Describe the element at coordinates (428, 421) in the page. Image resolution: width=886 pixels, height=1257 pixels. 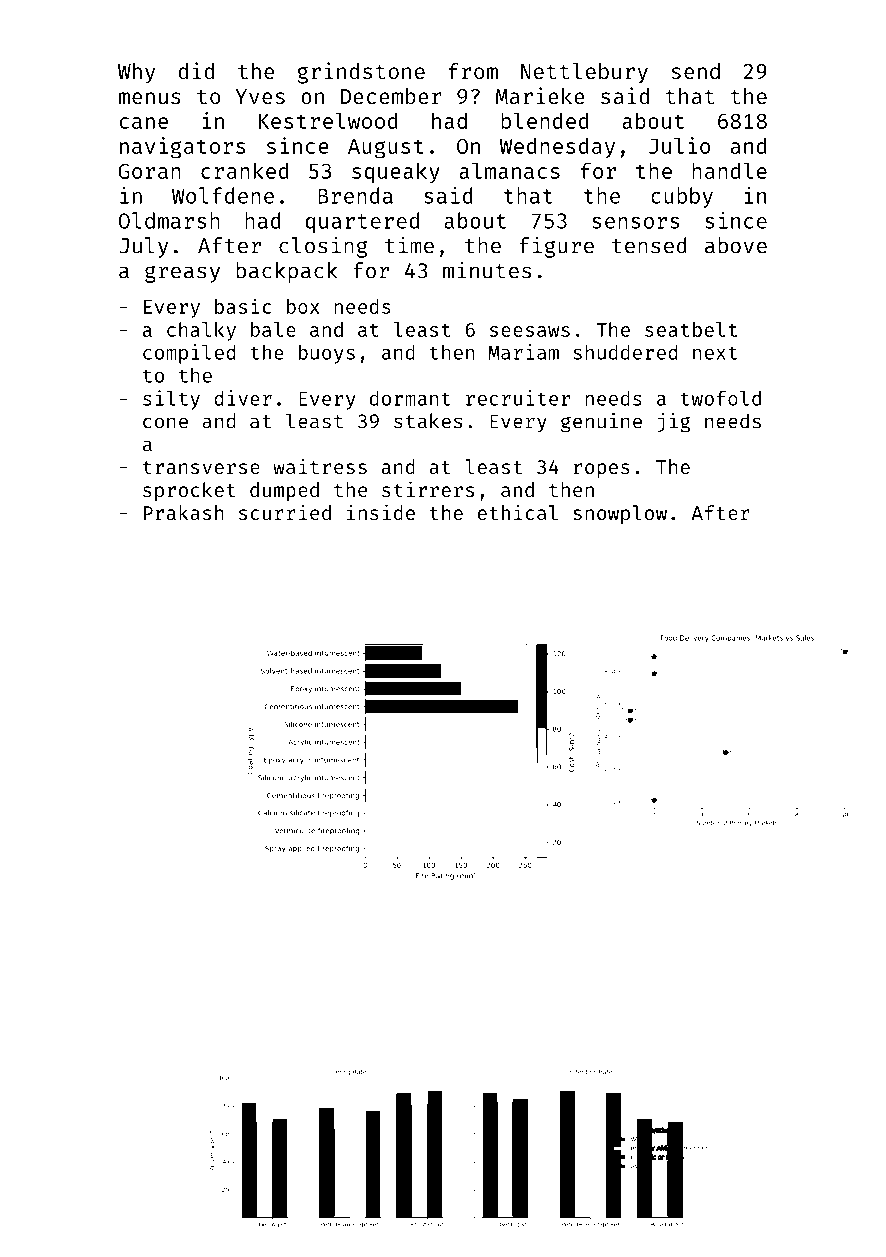
I see `stakes` at that location.
